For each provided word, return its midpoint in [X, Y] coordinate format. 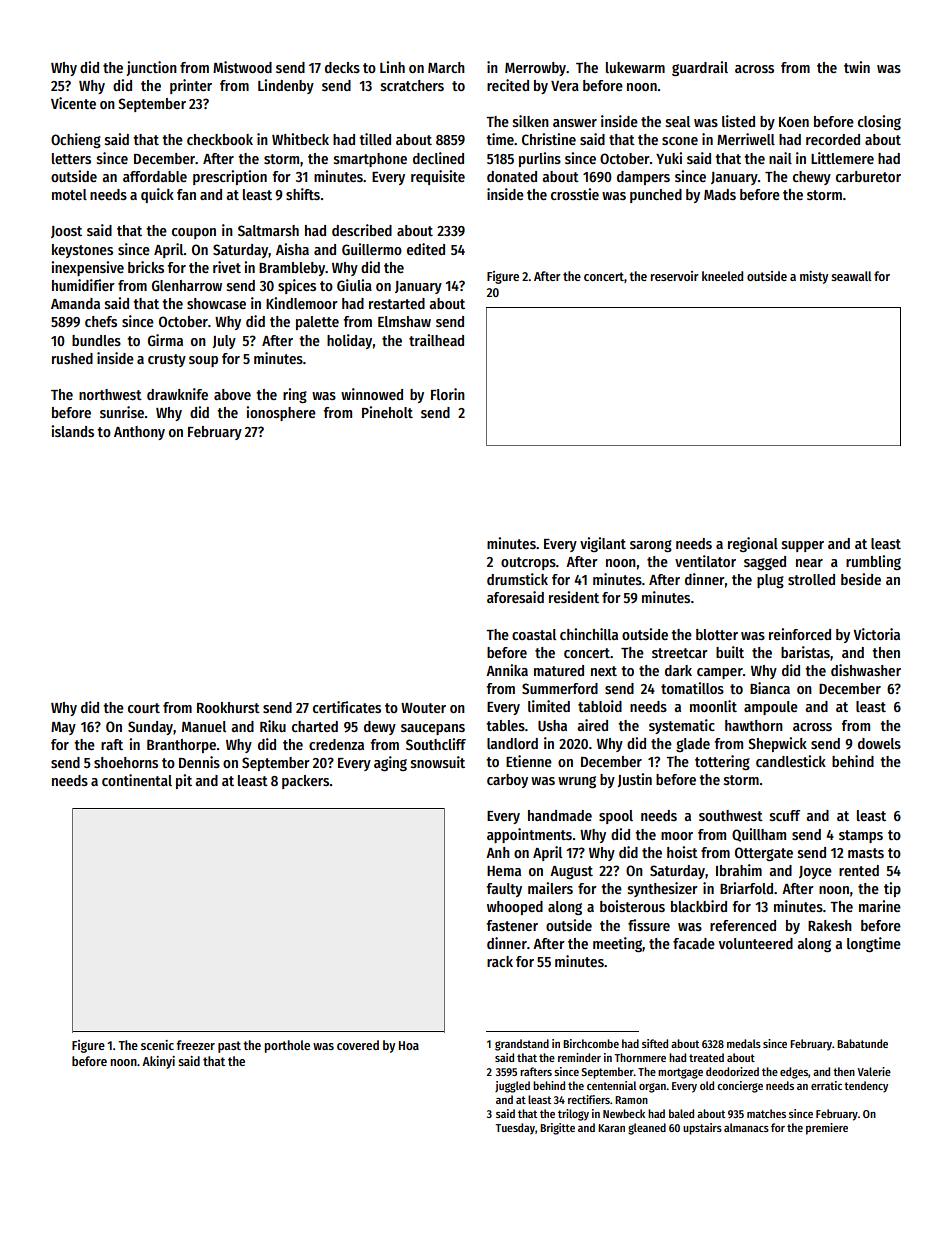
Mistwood [242, 67]
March [446, 67]
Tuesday [515, 1129]
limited [549, 706]
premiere [827, 1129]
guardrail [700, 68]
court [144, 708]
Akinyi [158, 1062]
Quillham [759, 835]
